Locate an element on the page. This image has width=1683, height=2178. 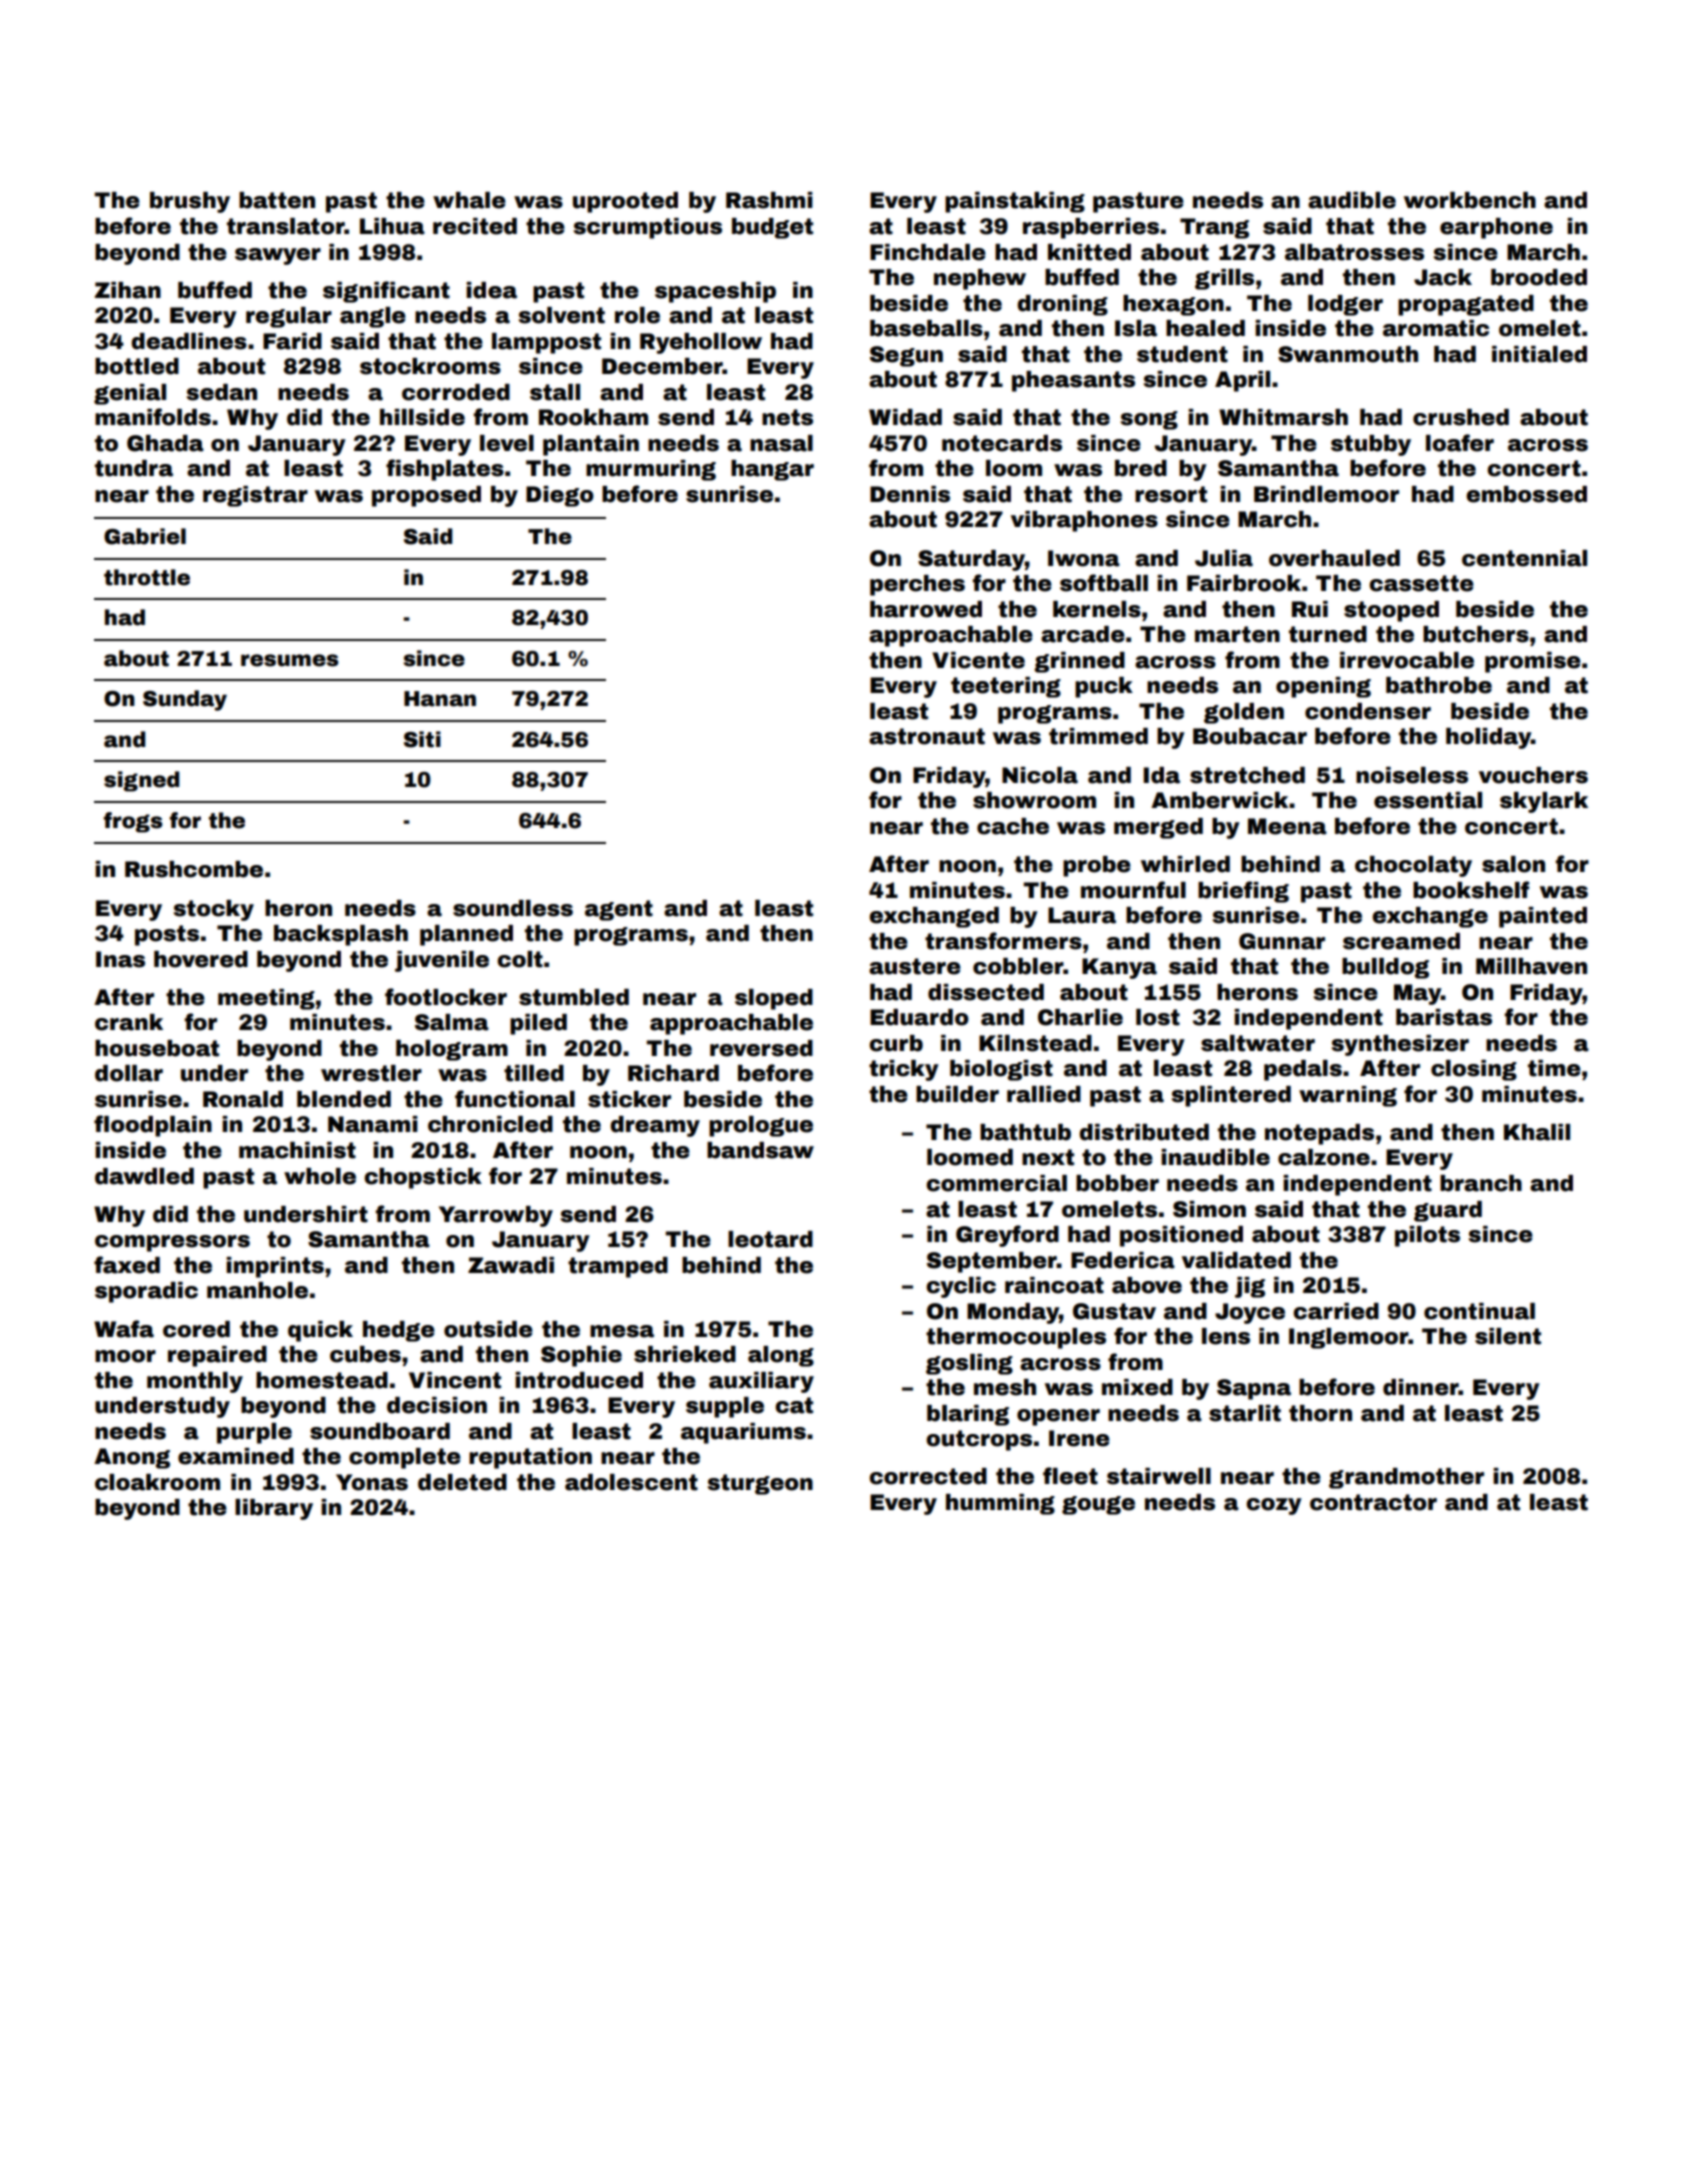
budget is located at coordinates (772, 228).
